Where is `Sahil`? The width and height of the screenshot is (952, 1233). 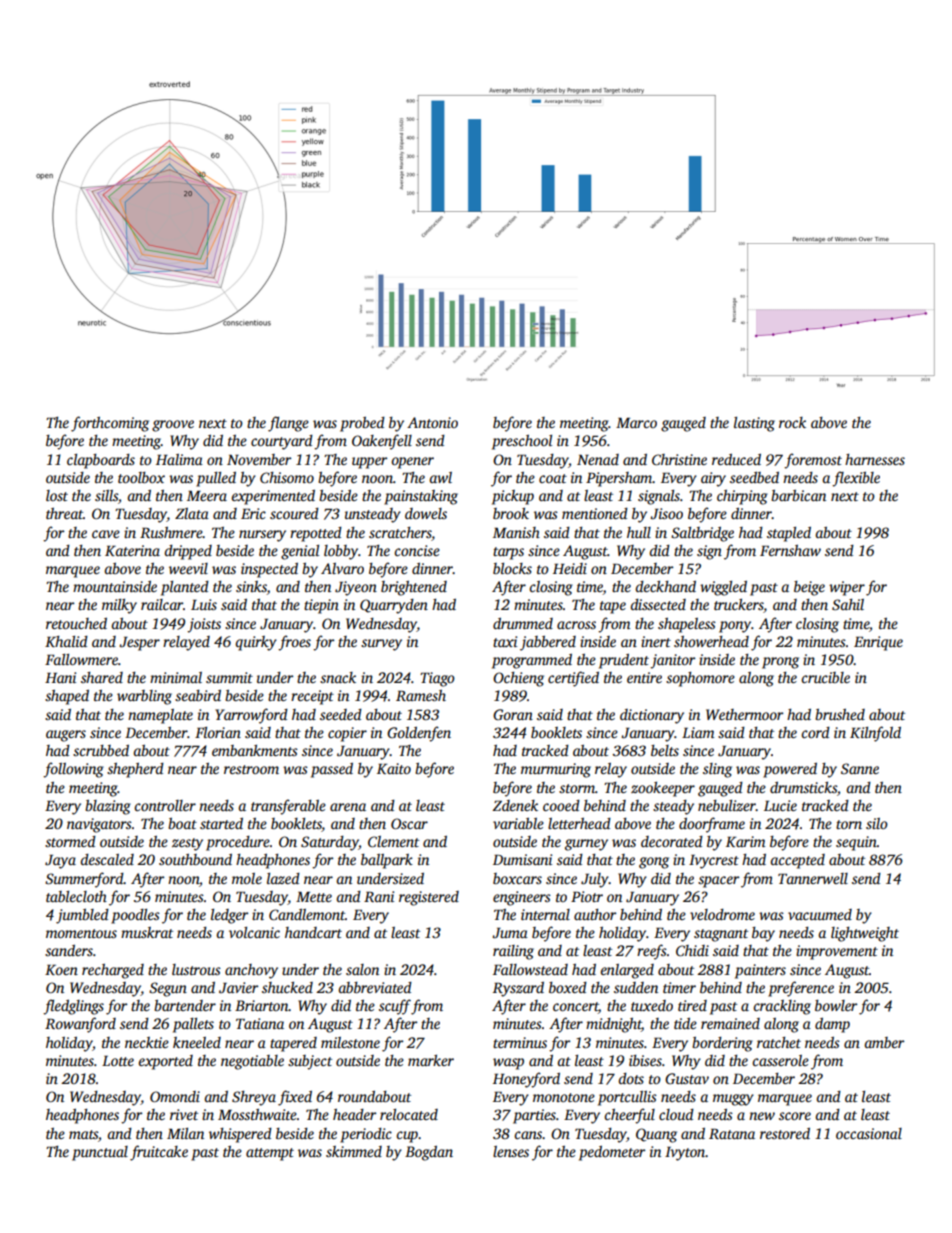 Sahil is located at coordinates (848, 604).
